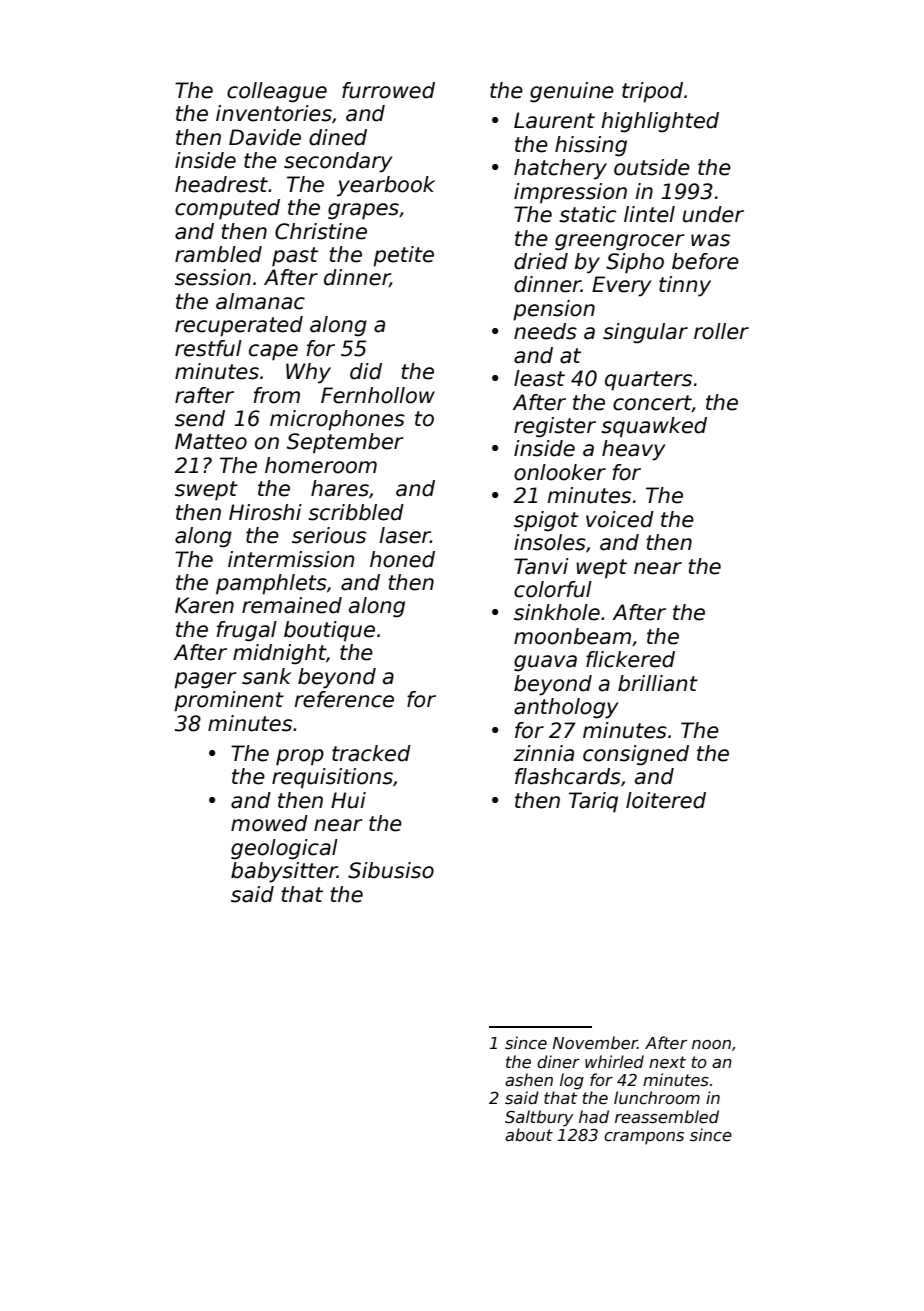 Image resolution: width=924 pixels, height=1311 pixels. What do you see at coordinates (204, 605) in the page?
I see `Karen` at bounding box center [204, 605].
